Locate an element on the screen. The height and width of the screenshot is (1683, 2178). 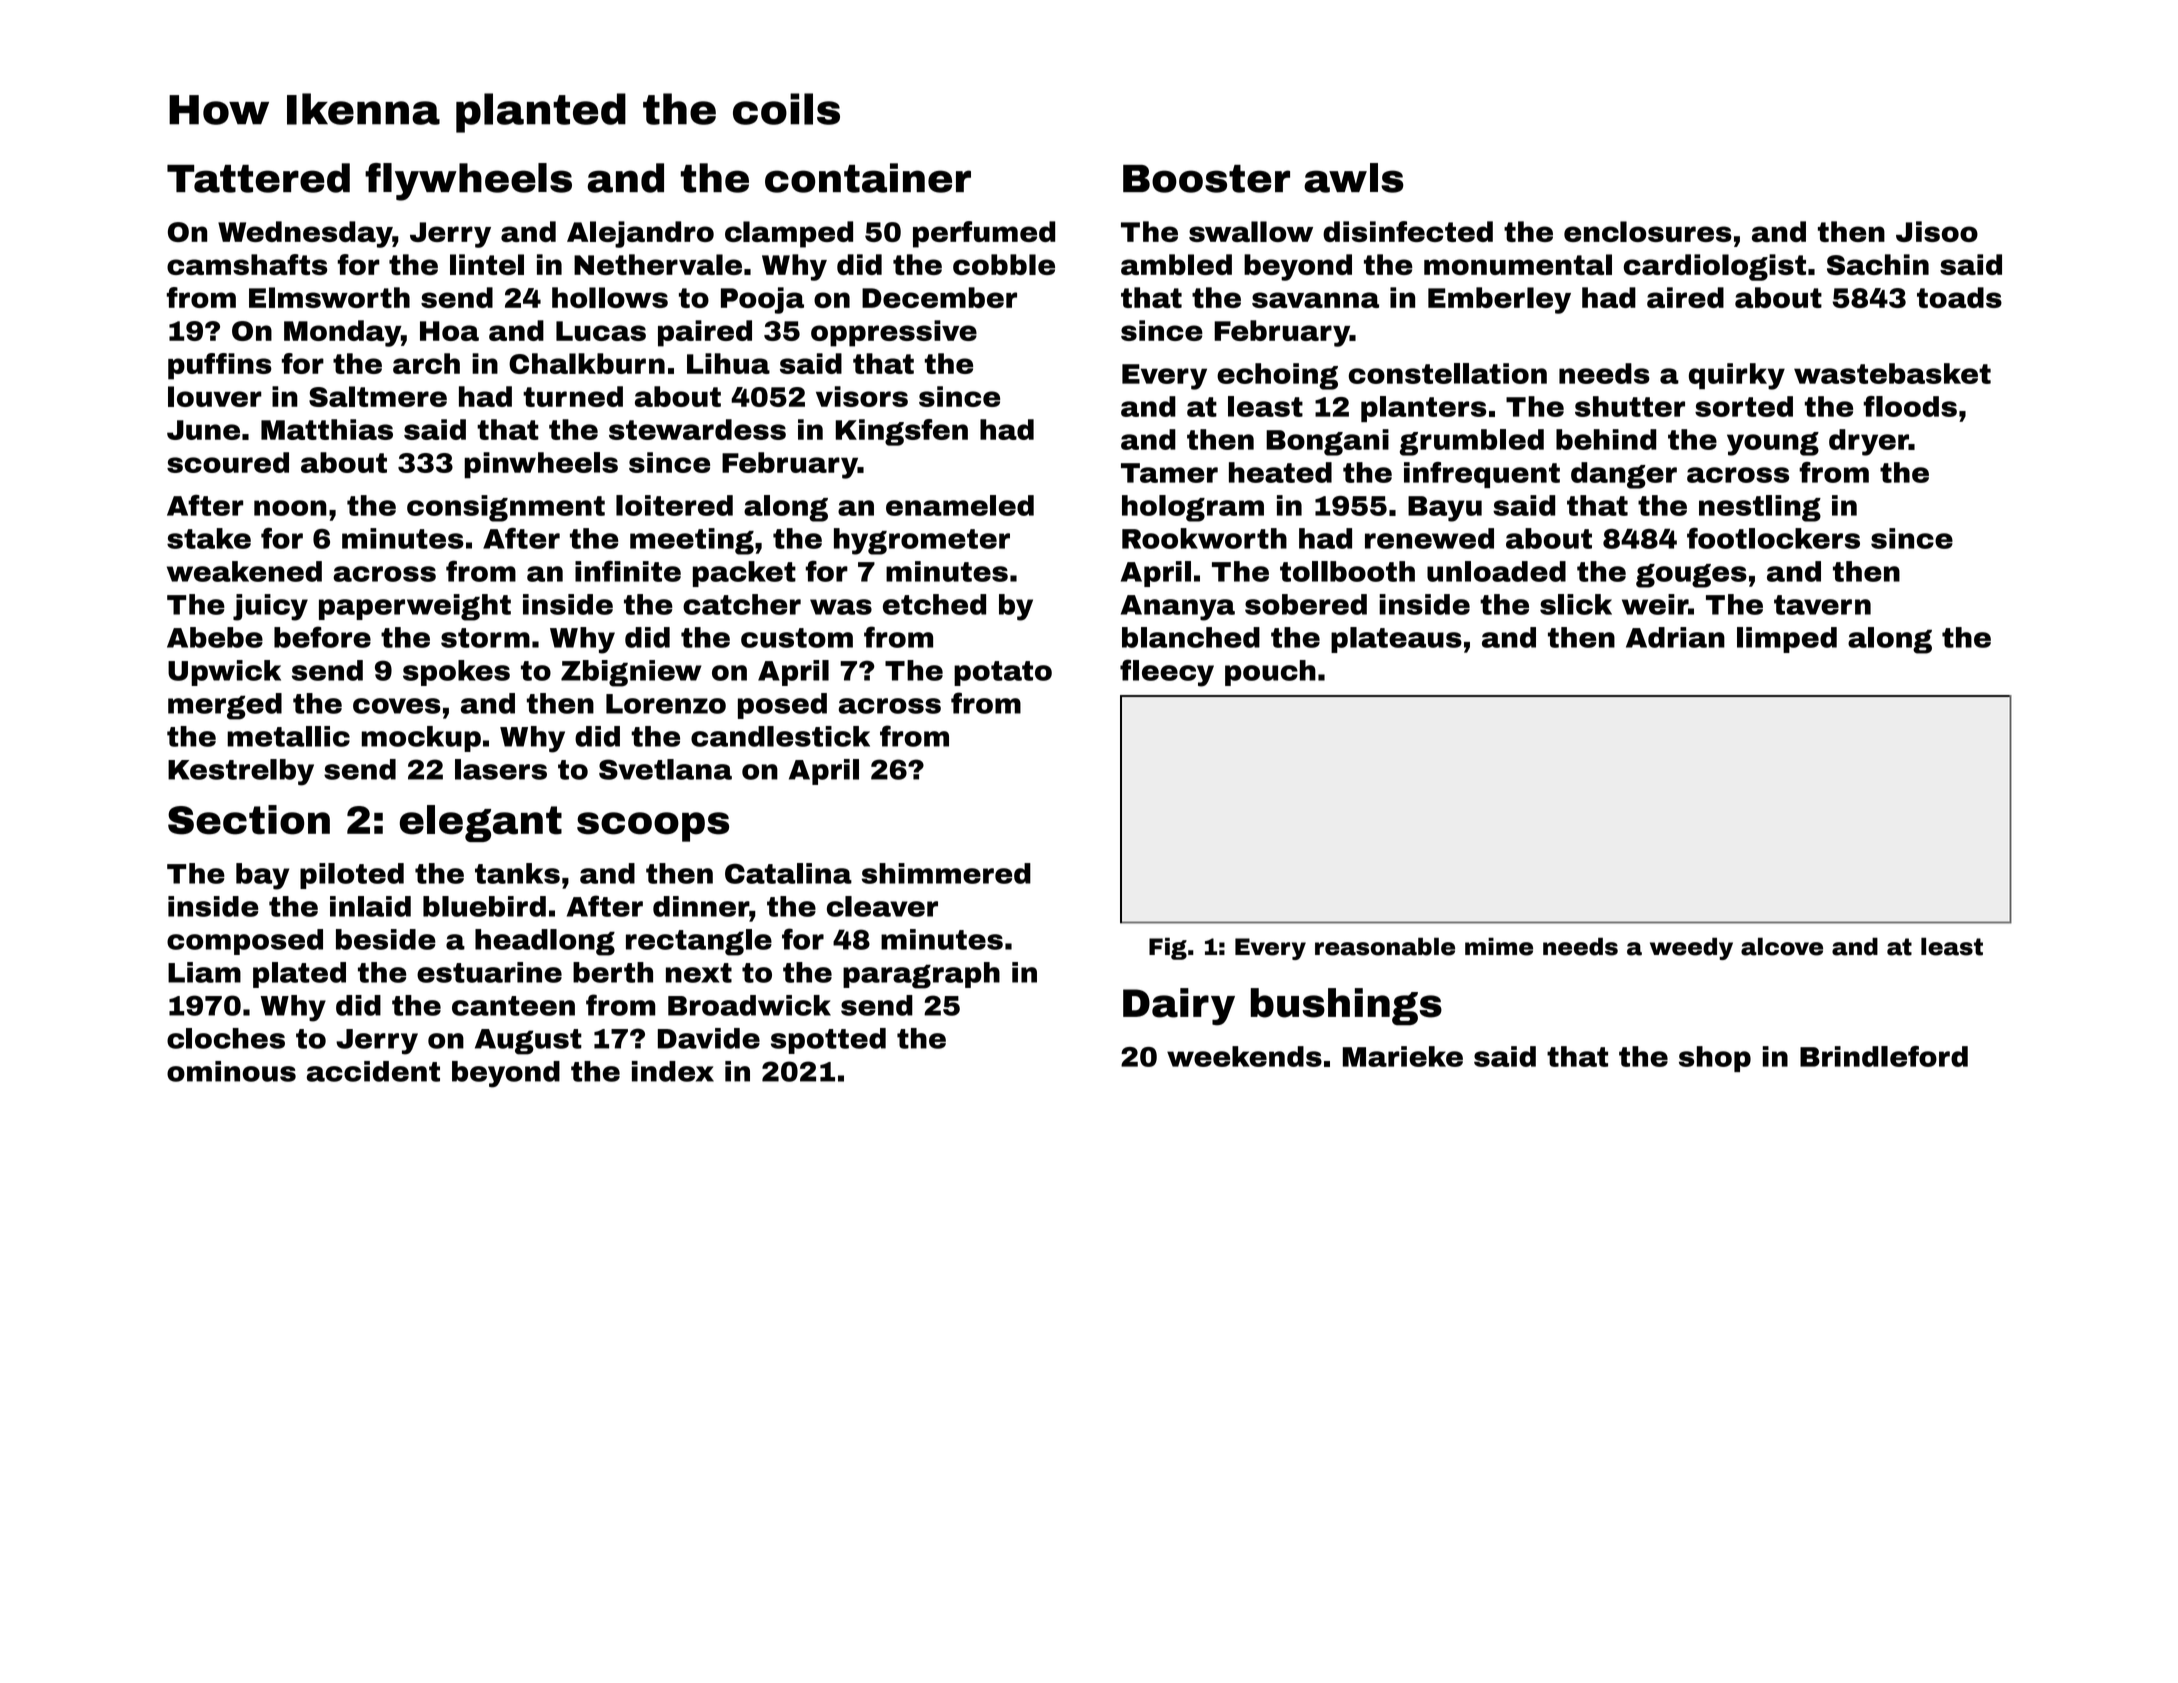
Tattered is located at coordinates (258, 178).
